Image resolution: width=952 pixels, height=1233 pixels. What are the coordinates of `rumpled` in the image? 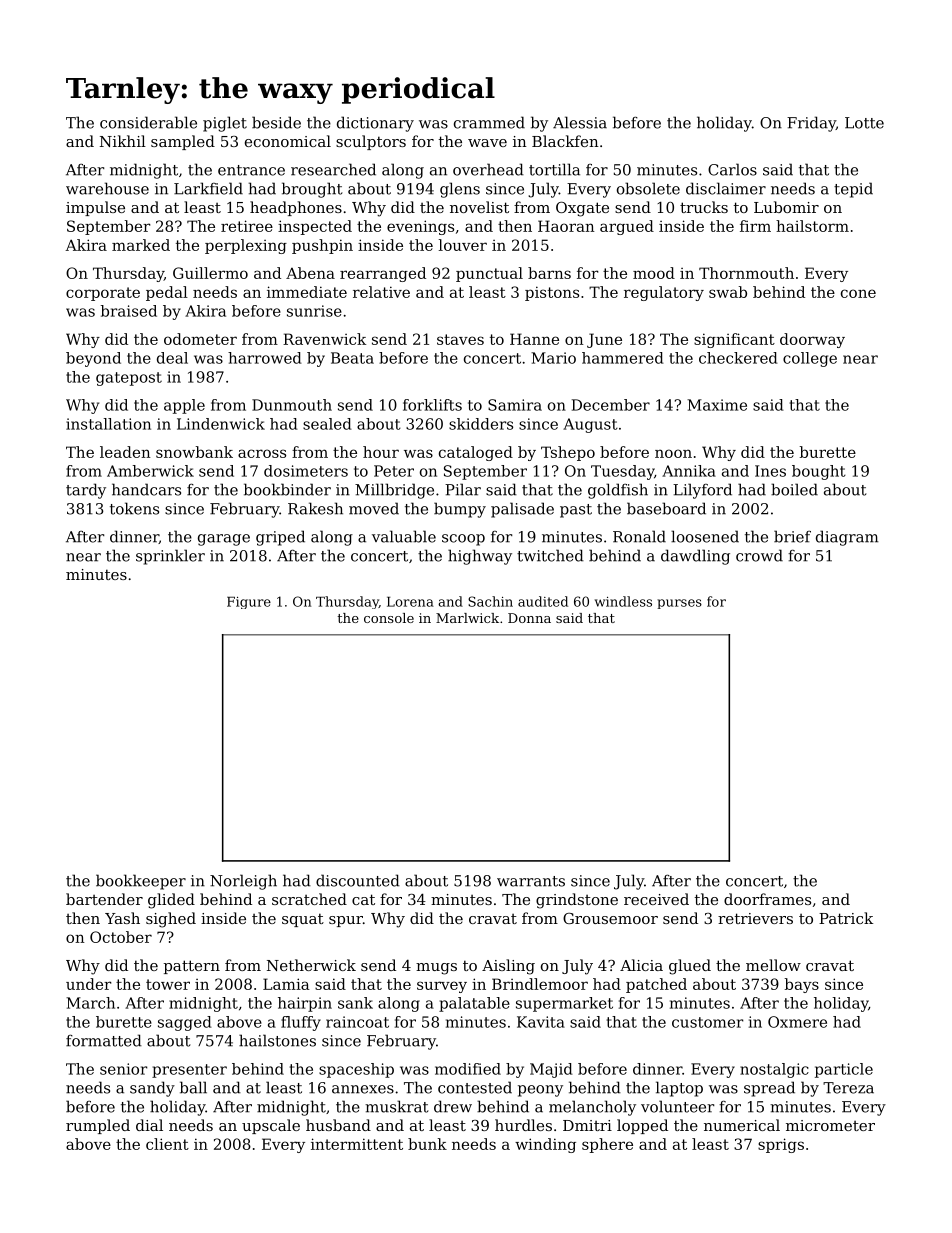 It's located at (98, 1126).
